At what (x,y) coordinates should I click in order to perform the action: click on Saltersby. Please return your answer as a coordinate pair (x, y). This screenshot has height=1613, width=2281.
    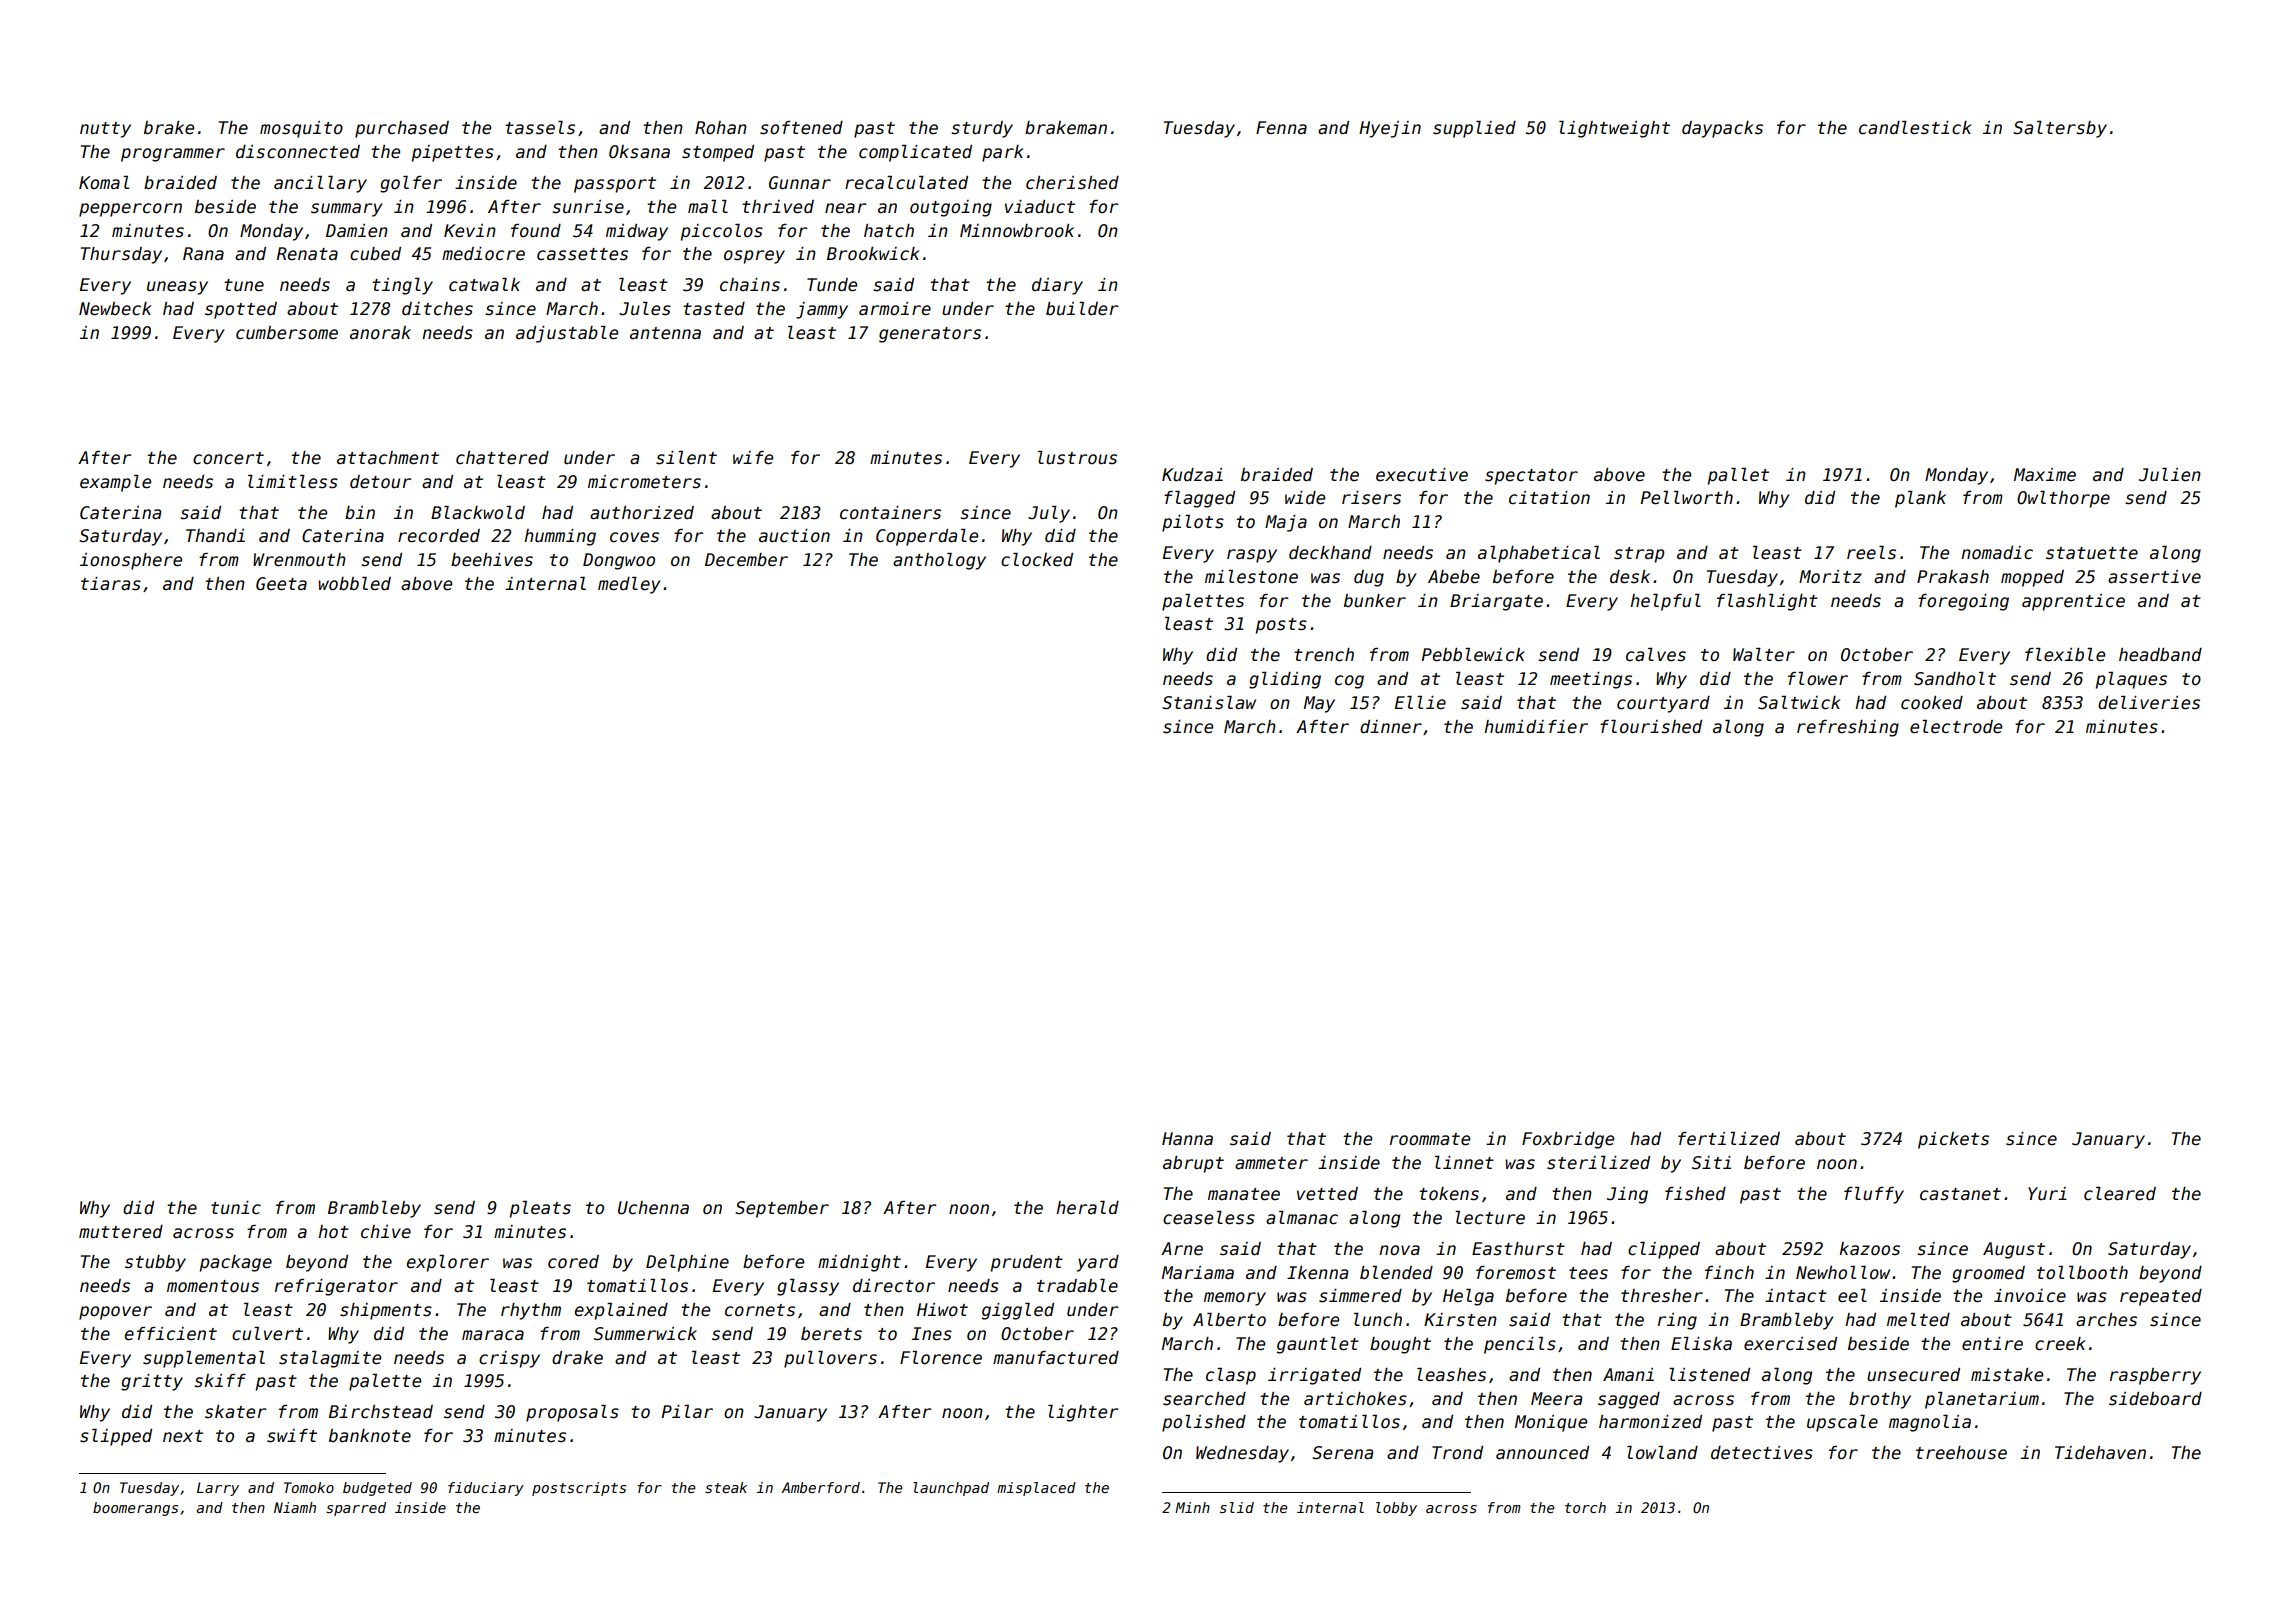
    Looking at the image, I should click on (2060, 129).
